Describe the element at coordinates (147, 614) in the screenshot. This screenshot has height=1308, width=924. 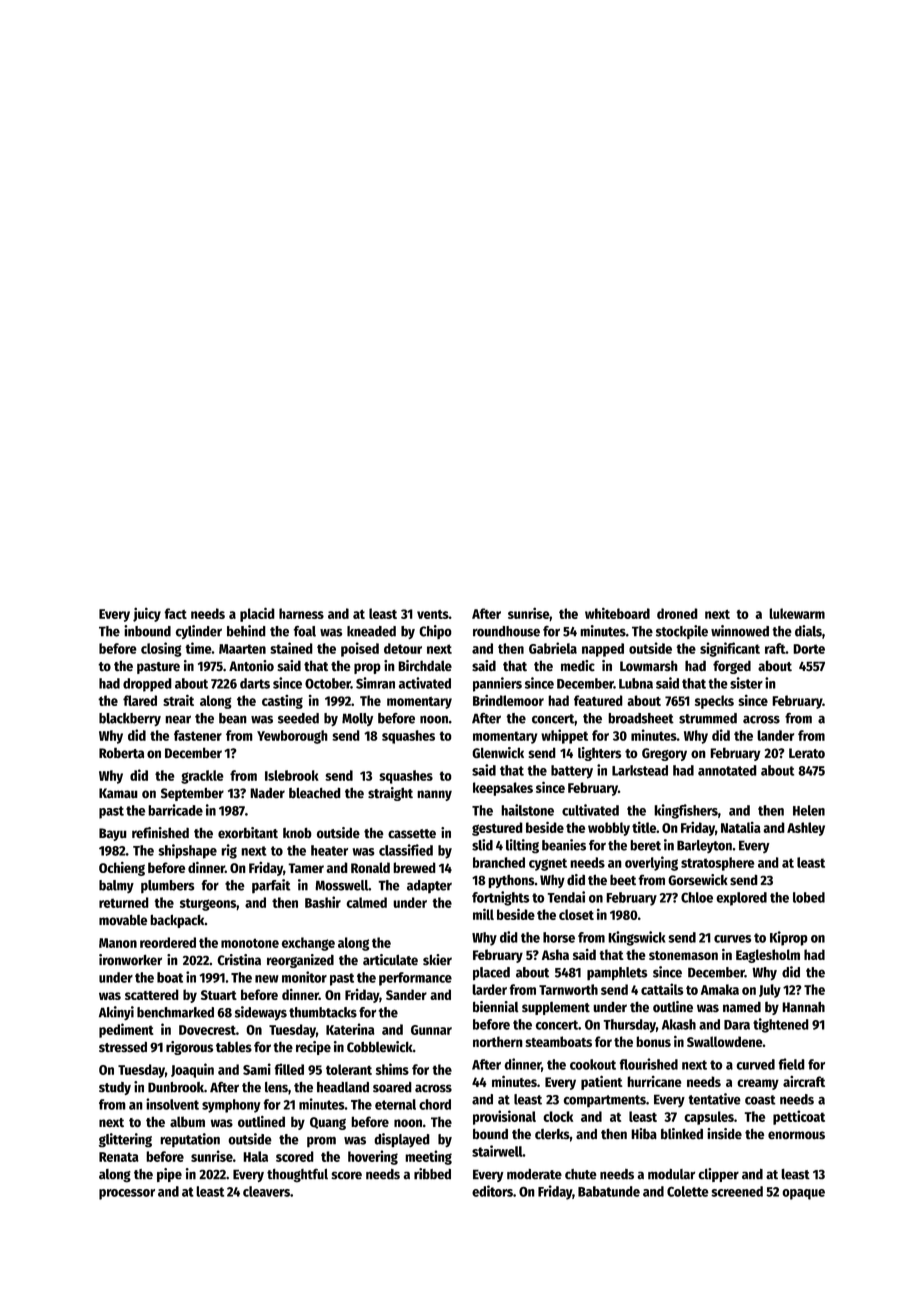
I see `juicy` at that location.
